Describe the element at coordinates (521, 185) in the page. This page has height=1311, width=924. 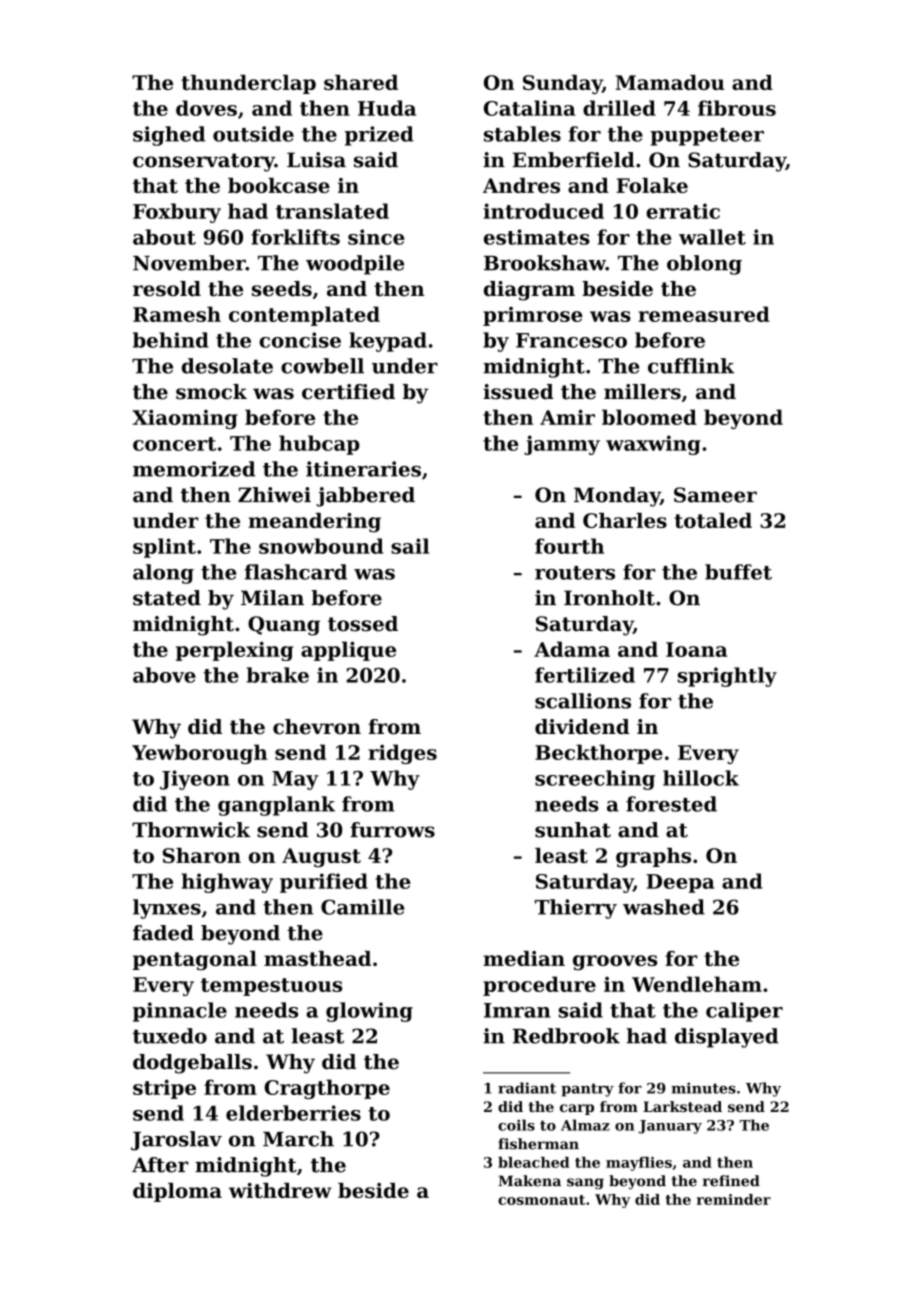
I see `Andres` at that location.
